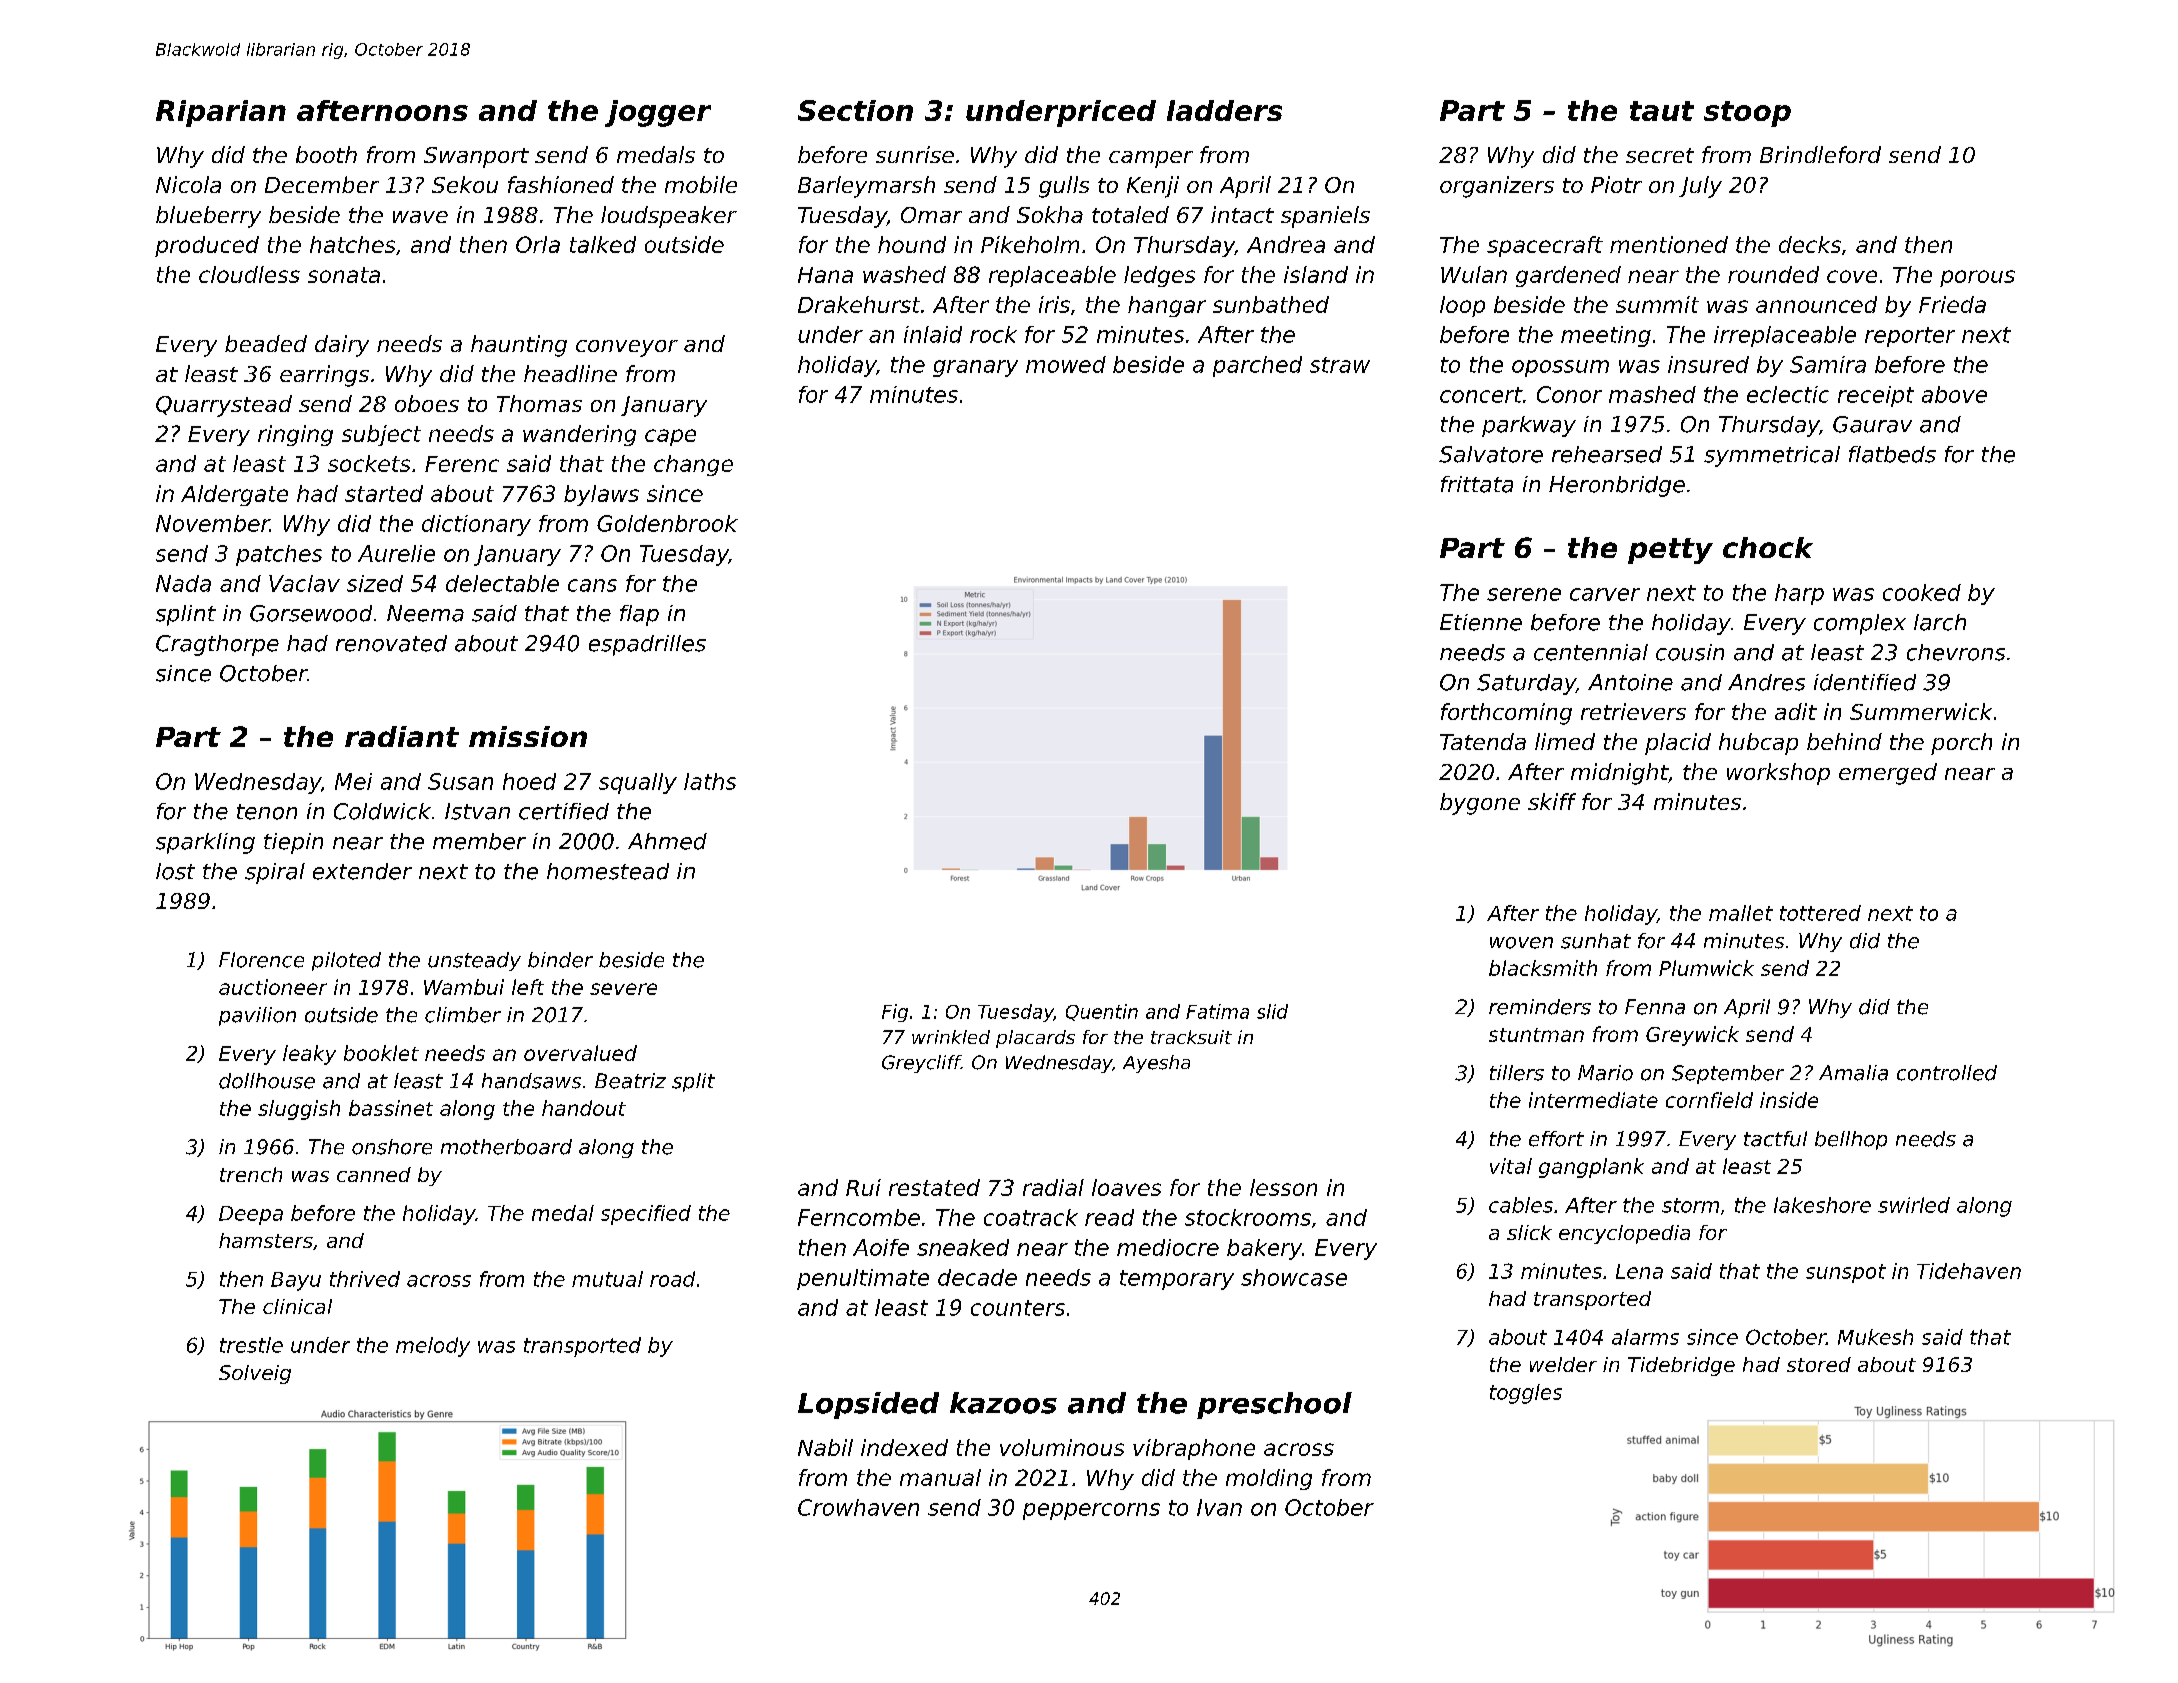  I want to click on melody, so click(433, 1347).
